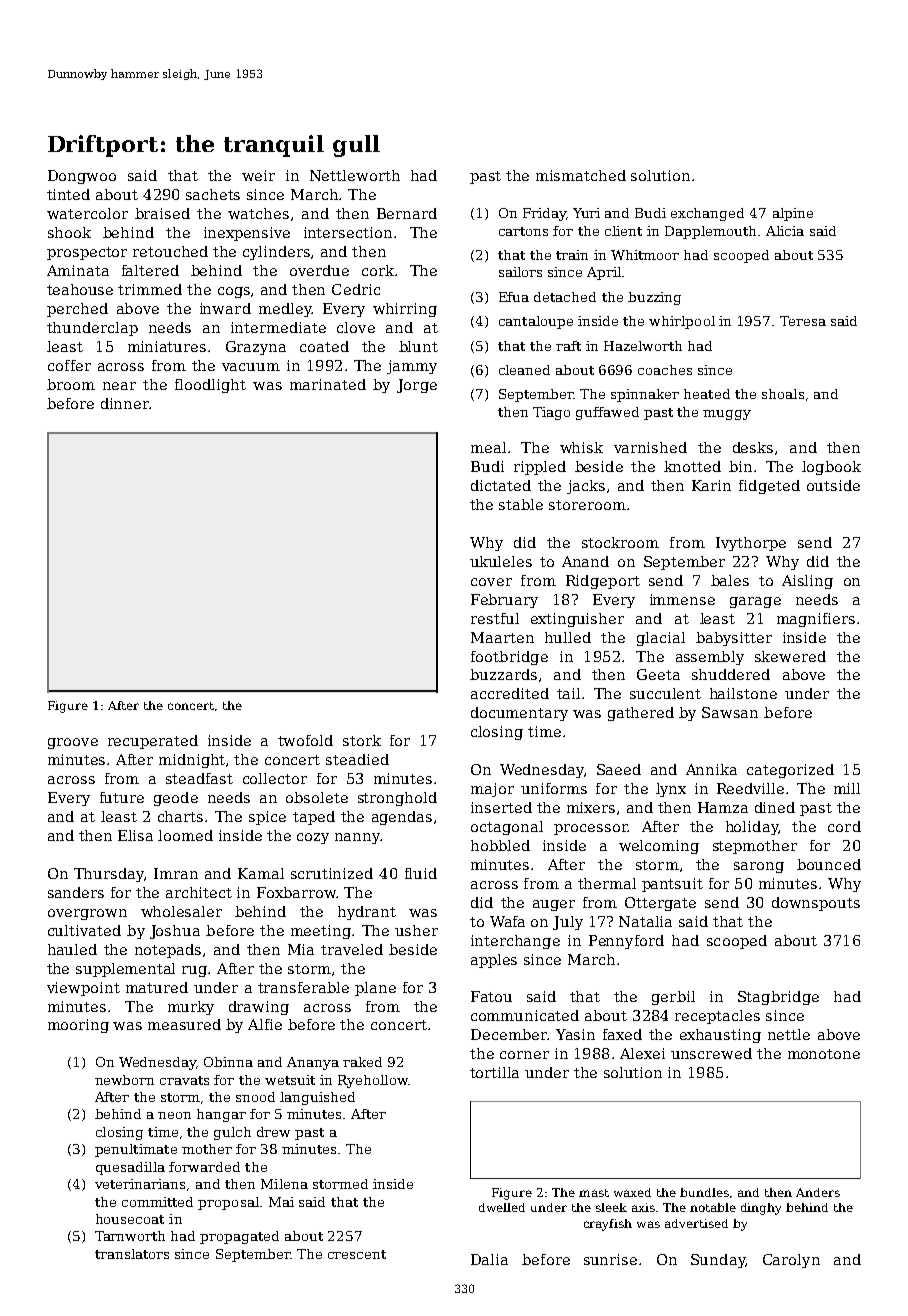 This screenshot has width=908, height=1316. What do you see at coordinates (586, 487) in the screenshot?
I see `jacks` at bounding box center [586, 487].
